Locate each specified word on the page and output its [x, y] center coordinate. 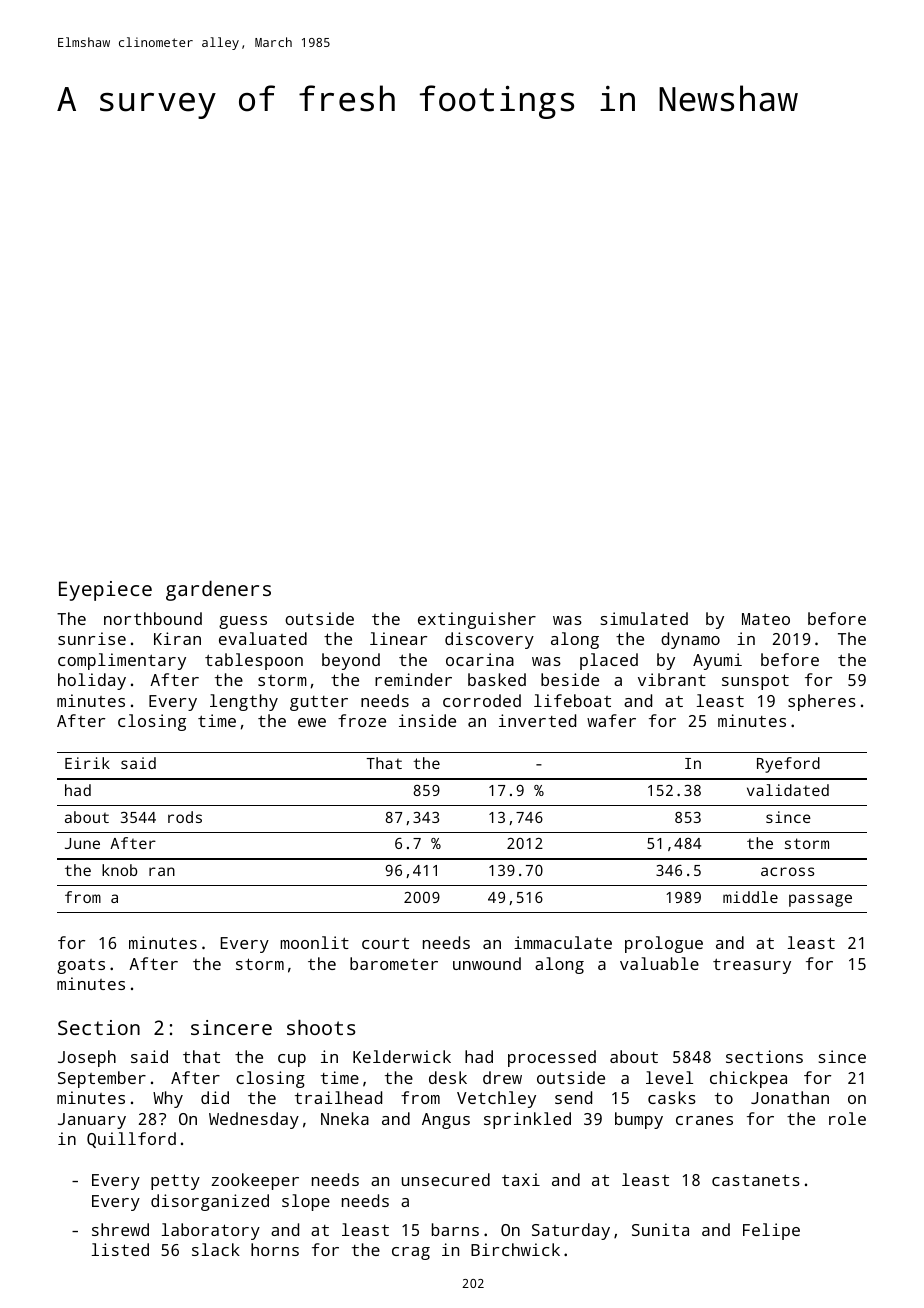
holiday [92, 681]
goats [81, 966]
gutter [319, 703]
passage [820, 900]
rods [185, 817]
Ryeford [788, 765]
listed [120, 1249]
